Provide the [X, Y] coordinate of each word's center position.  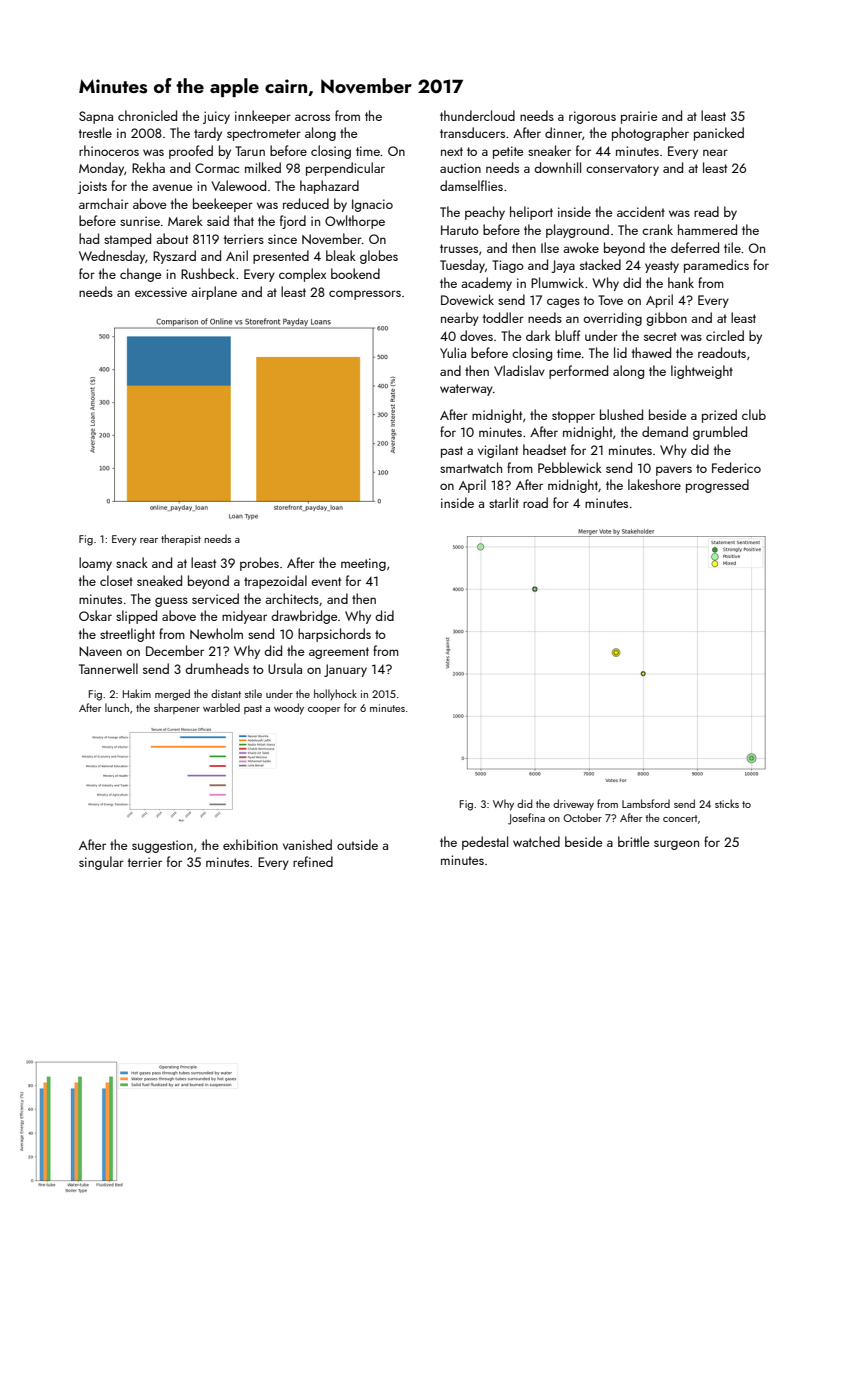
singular [101, 863]
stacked [600, 264]
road [535, 502]
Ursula [285, 668]
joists [92, 187]
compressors [365, 295]
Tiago [508, 266]
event [326, 581]
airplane [214, 293]
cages [563, 303]
